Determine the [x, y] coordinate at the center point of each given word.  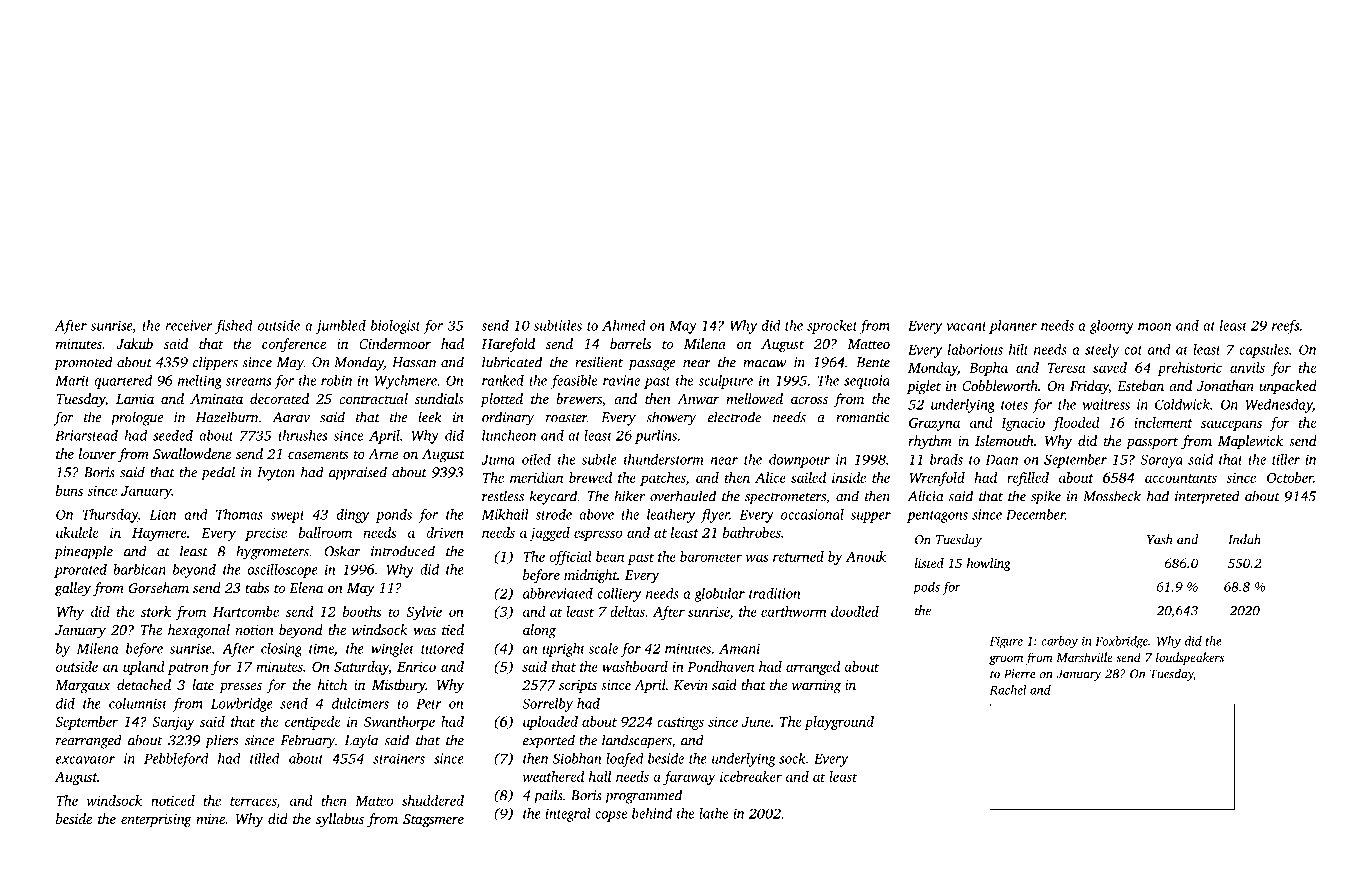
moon [1154, 327]
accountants [1181, 478]
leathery [671, 516]
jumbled [341, 327]
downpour [799, 461]
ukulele [77, 532]
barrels [630, 343]
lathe [713, 813]
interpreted [1207, 497]
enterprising [156, 821]
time [321, 648]
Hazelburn [227, 417]
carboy [1059, 642]
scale [603, 648]
